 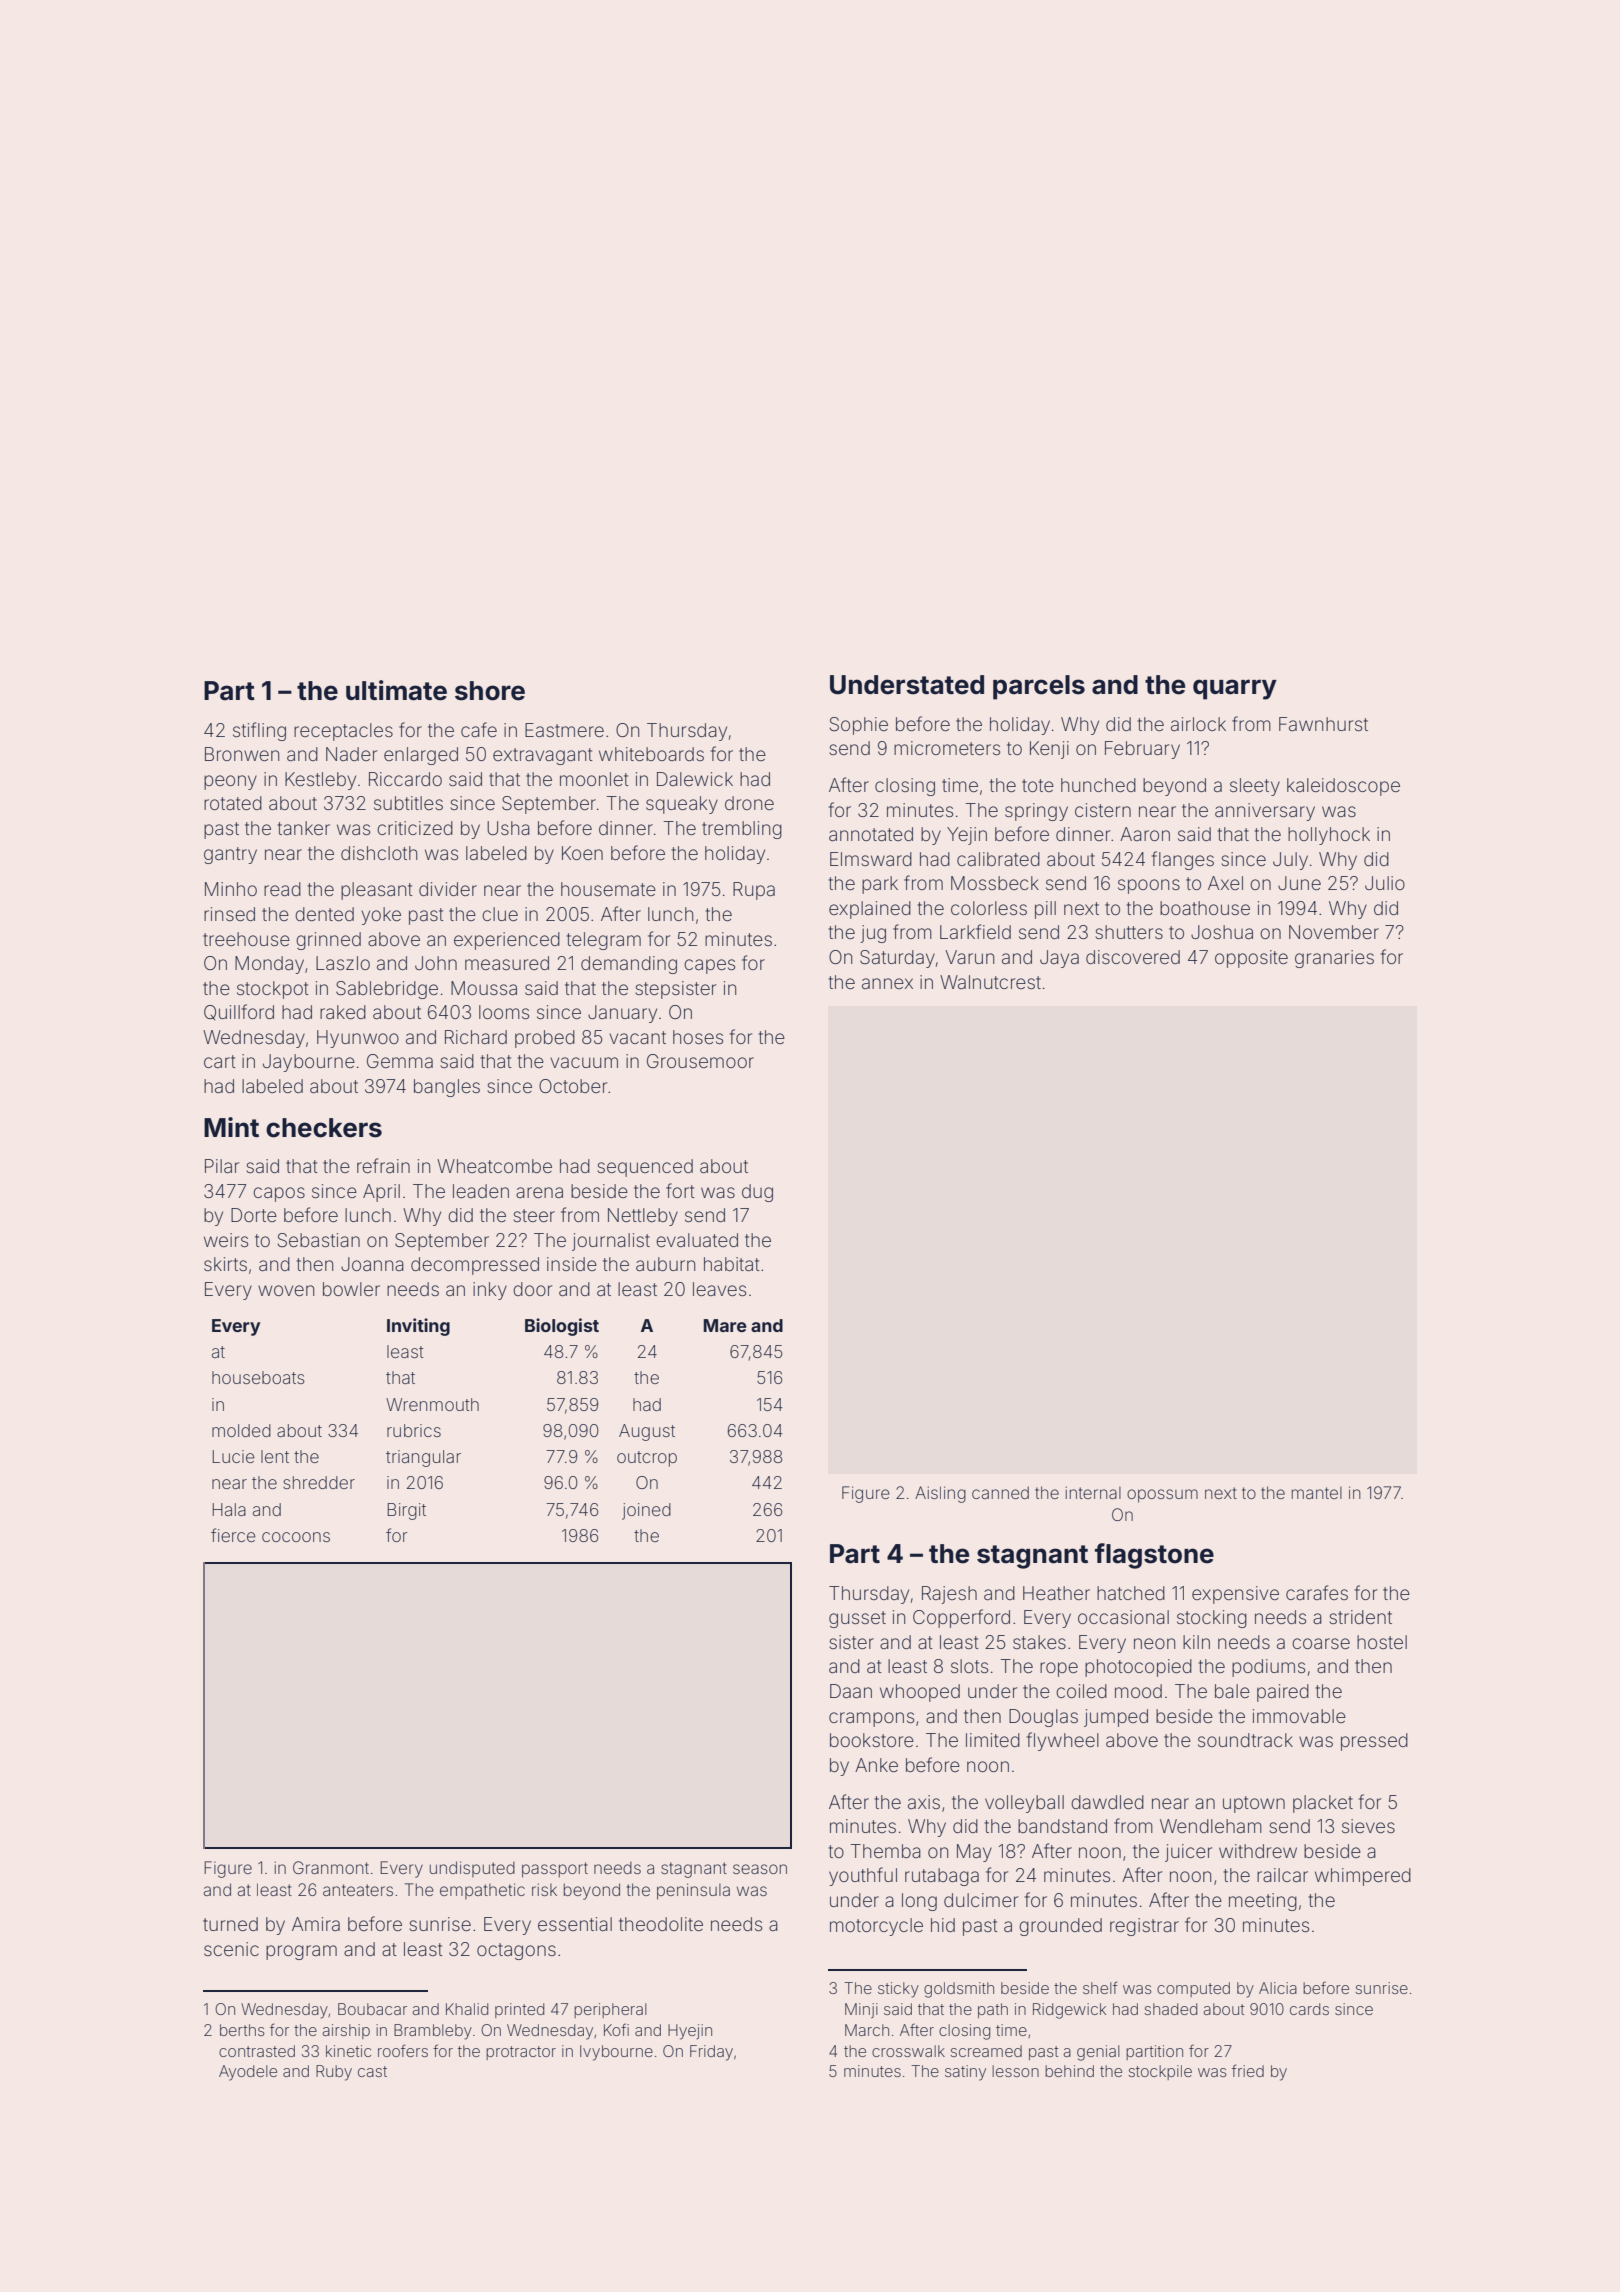 I want to click on gusset, so click(x=857, y=1619).
